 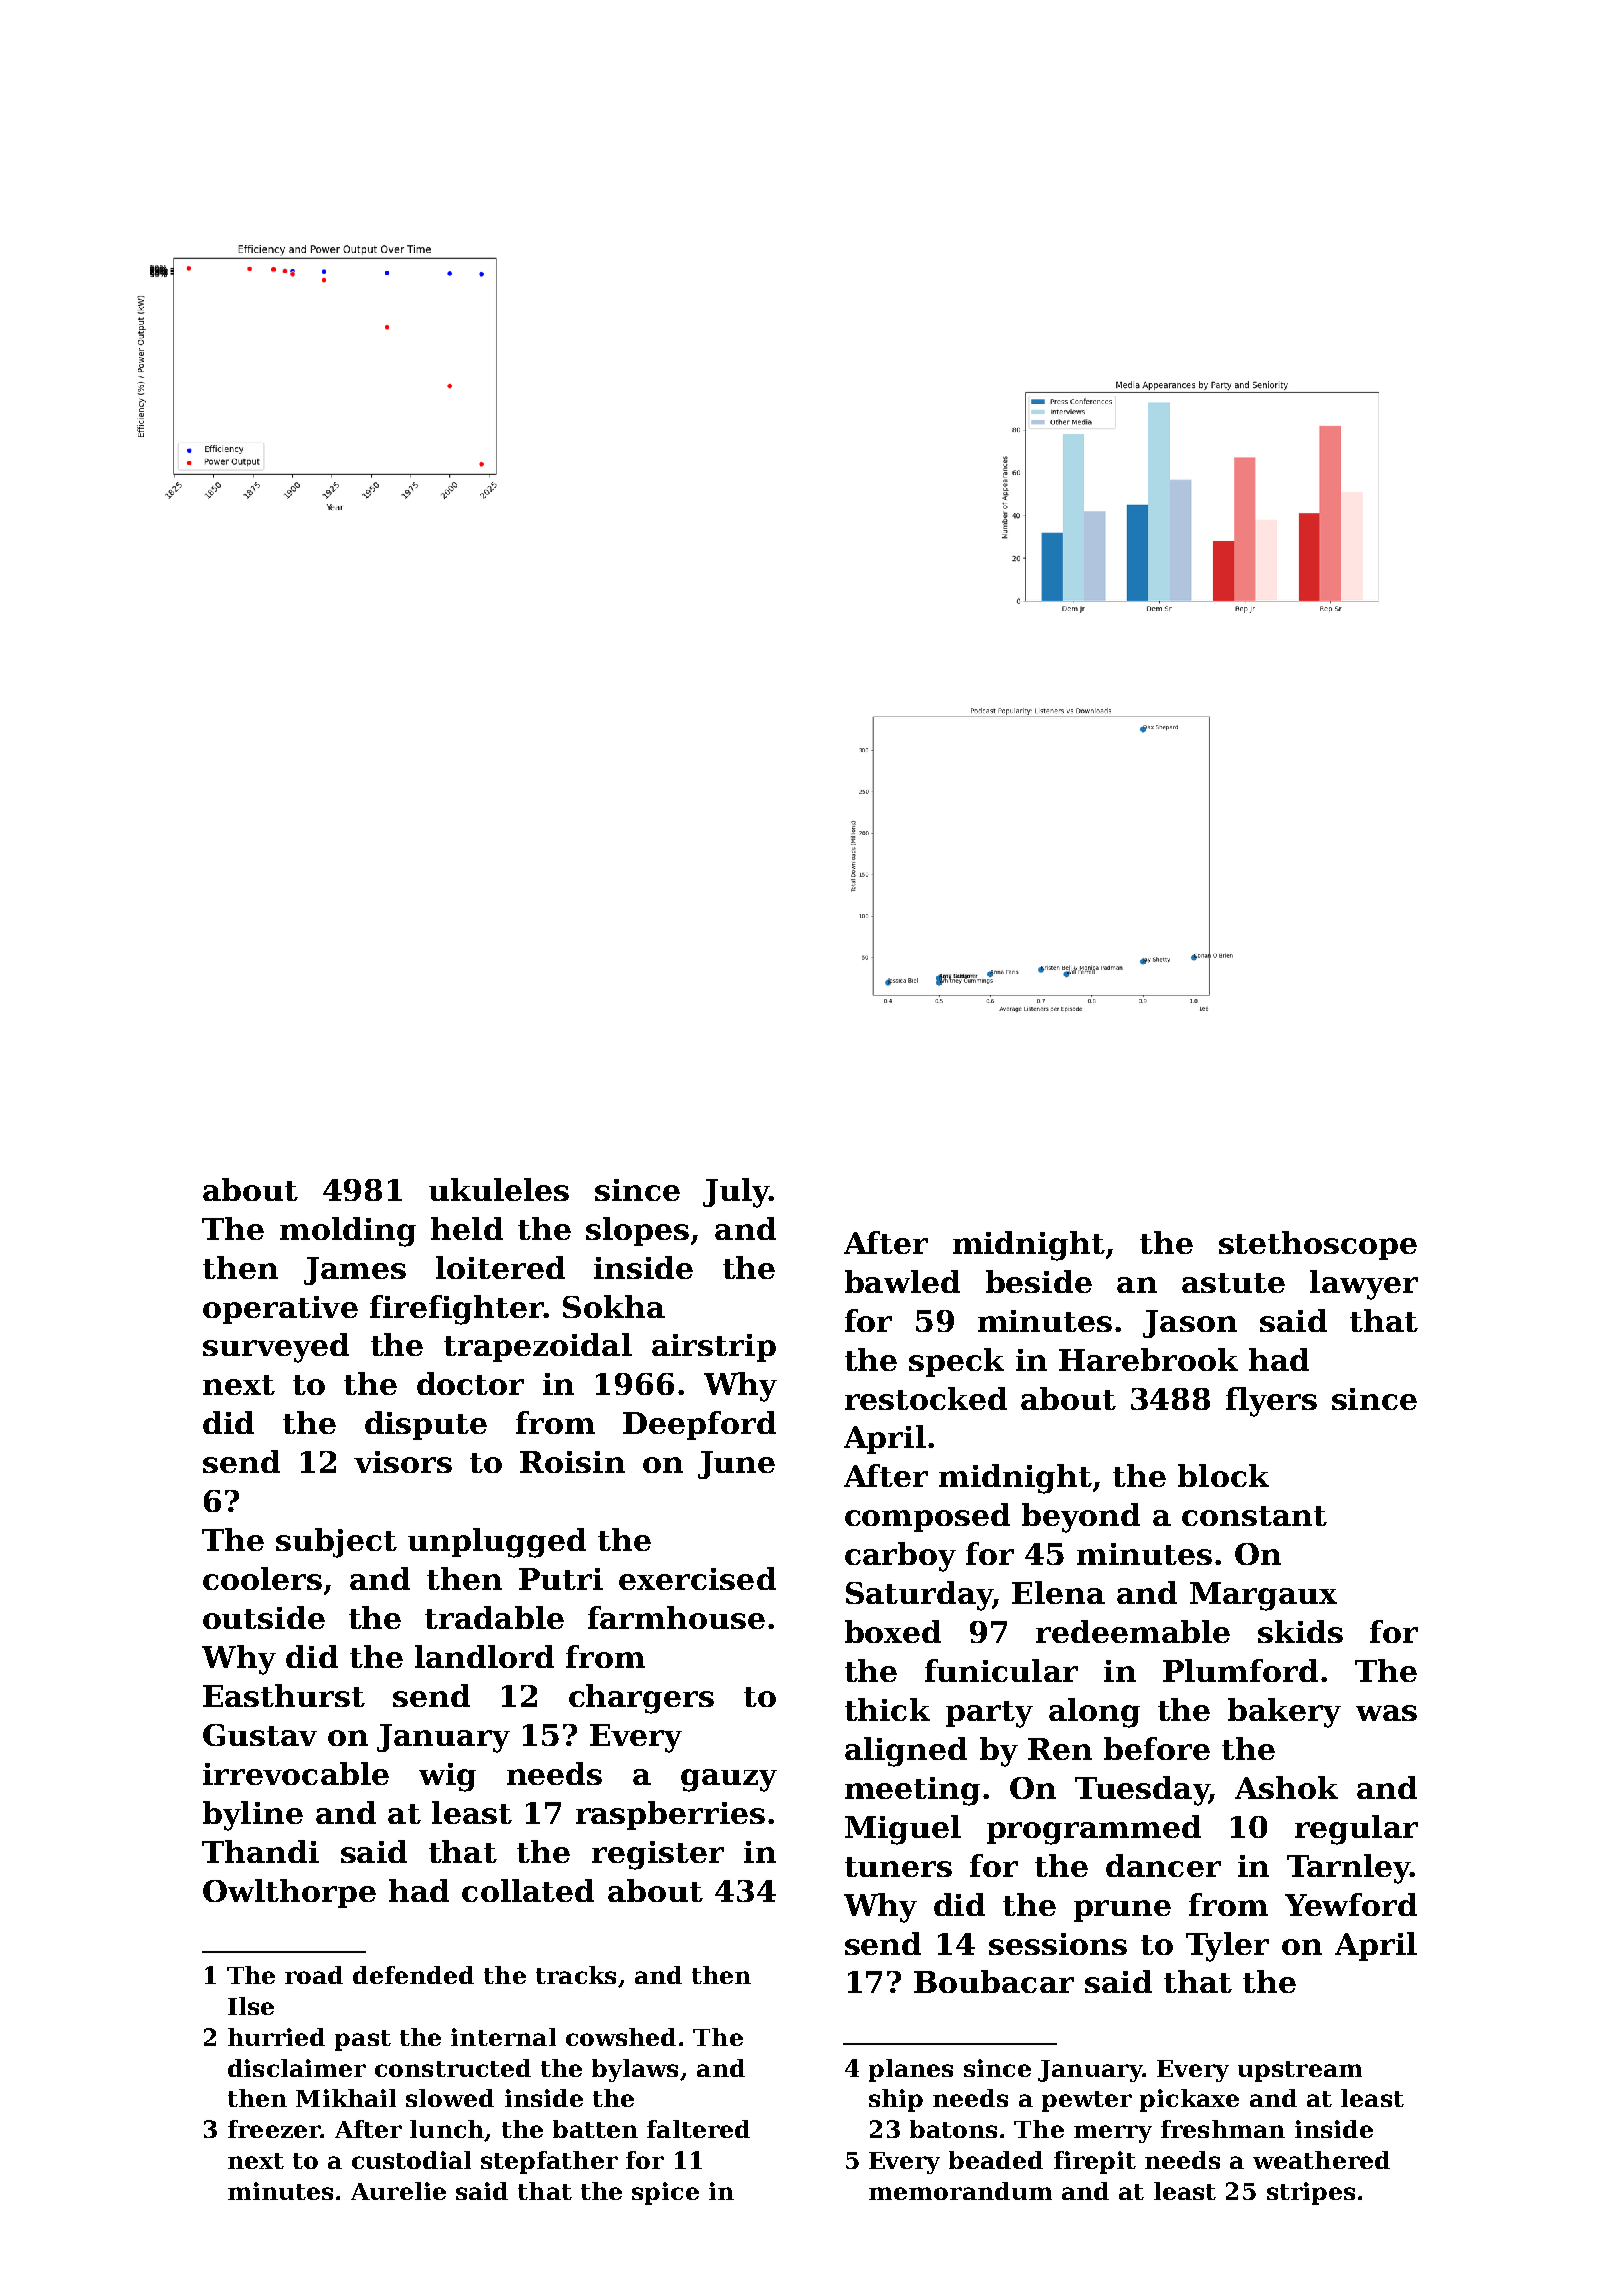 What do you see at coordinates (413, 1975) in the screenshot?
I see `defended` at bounding box center [413, 1975].
